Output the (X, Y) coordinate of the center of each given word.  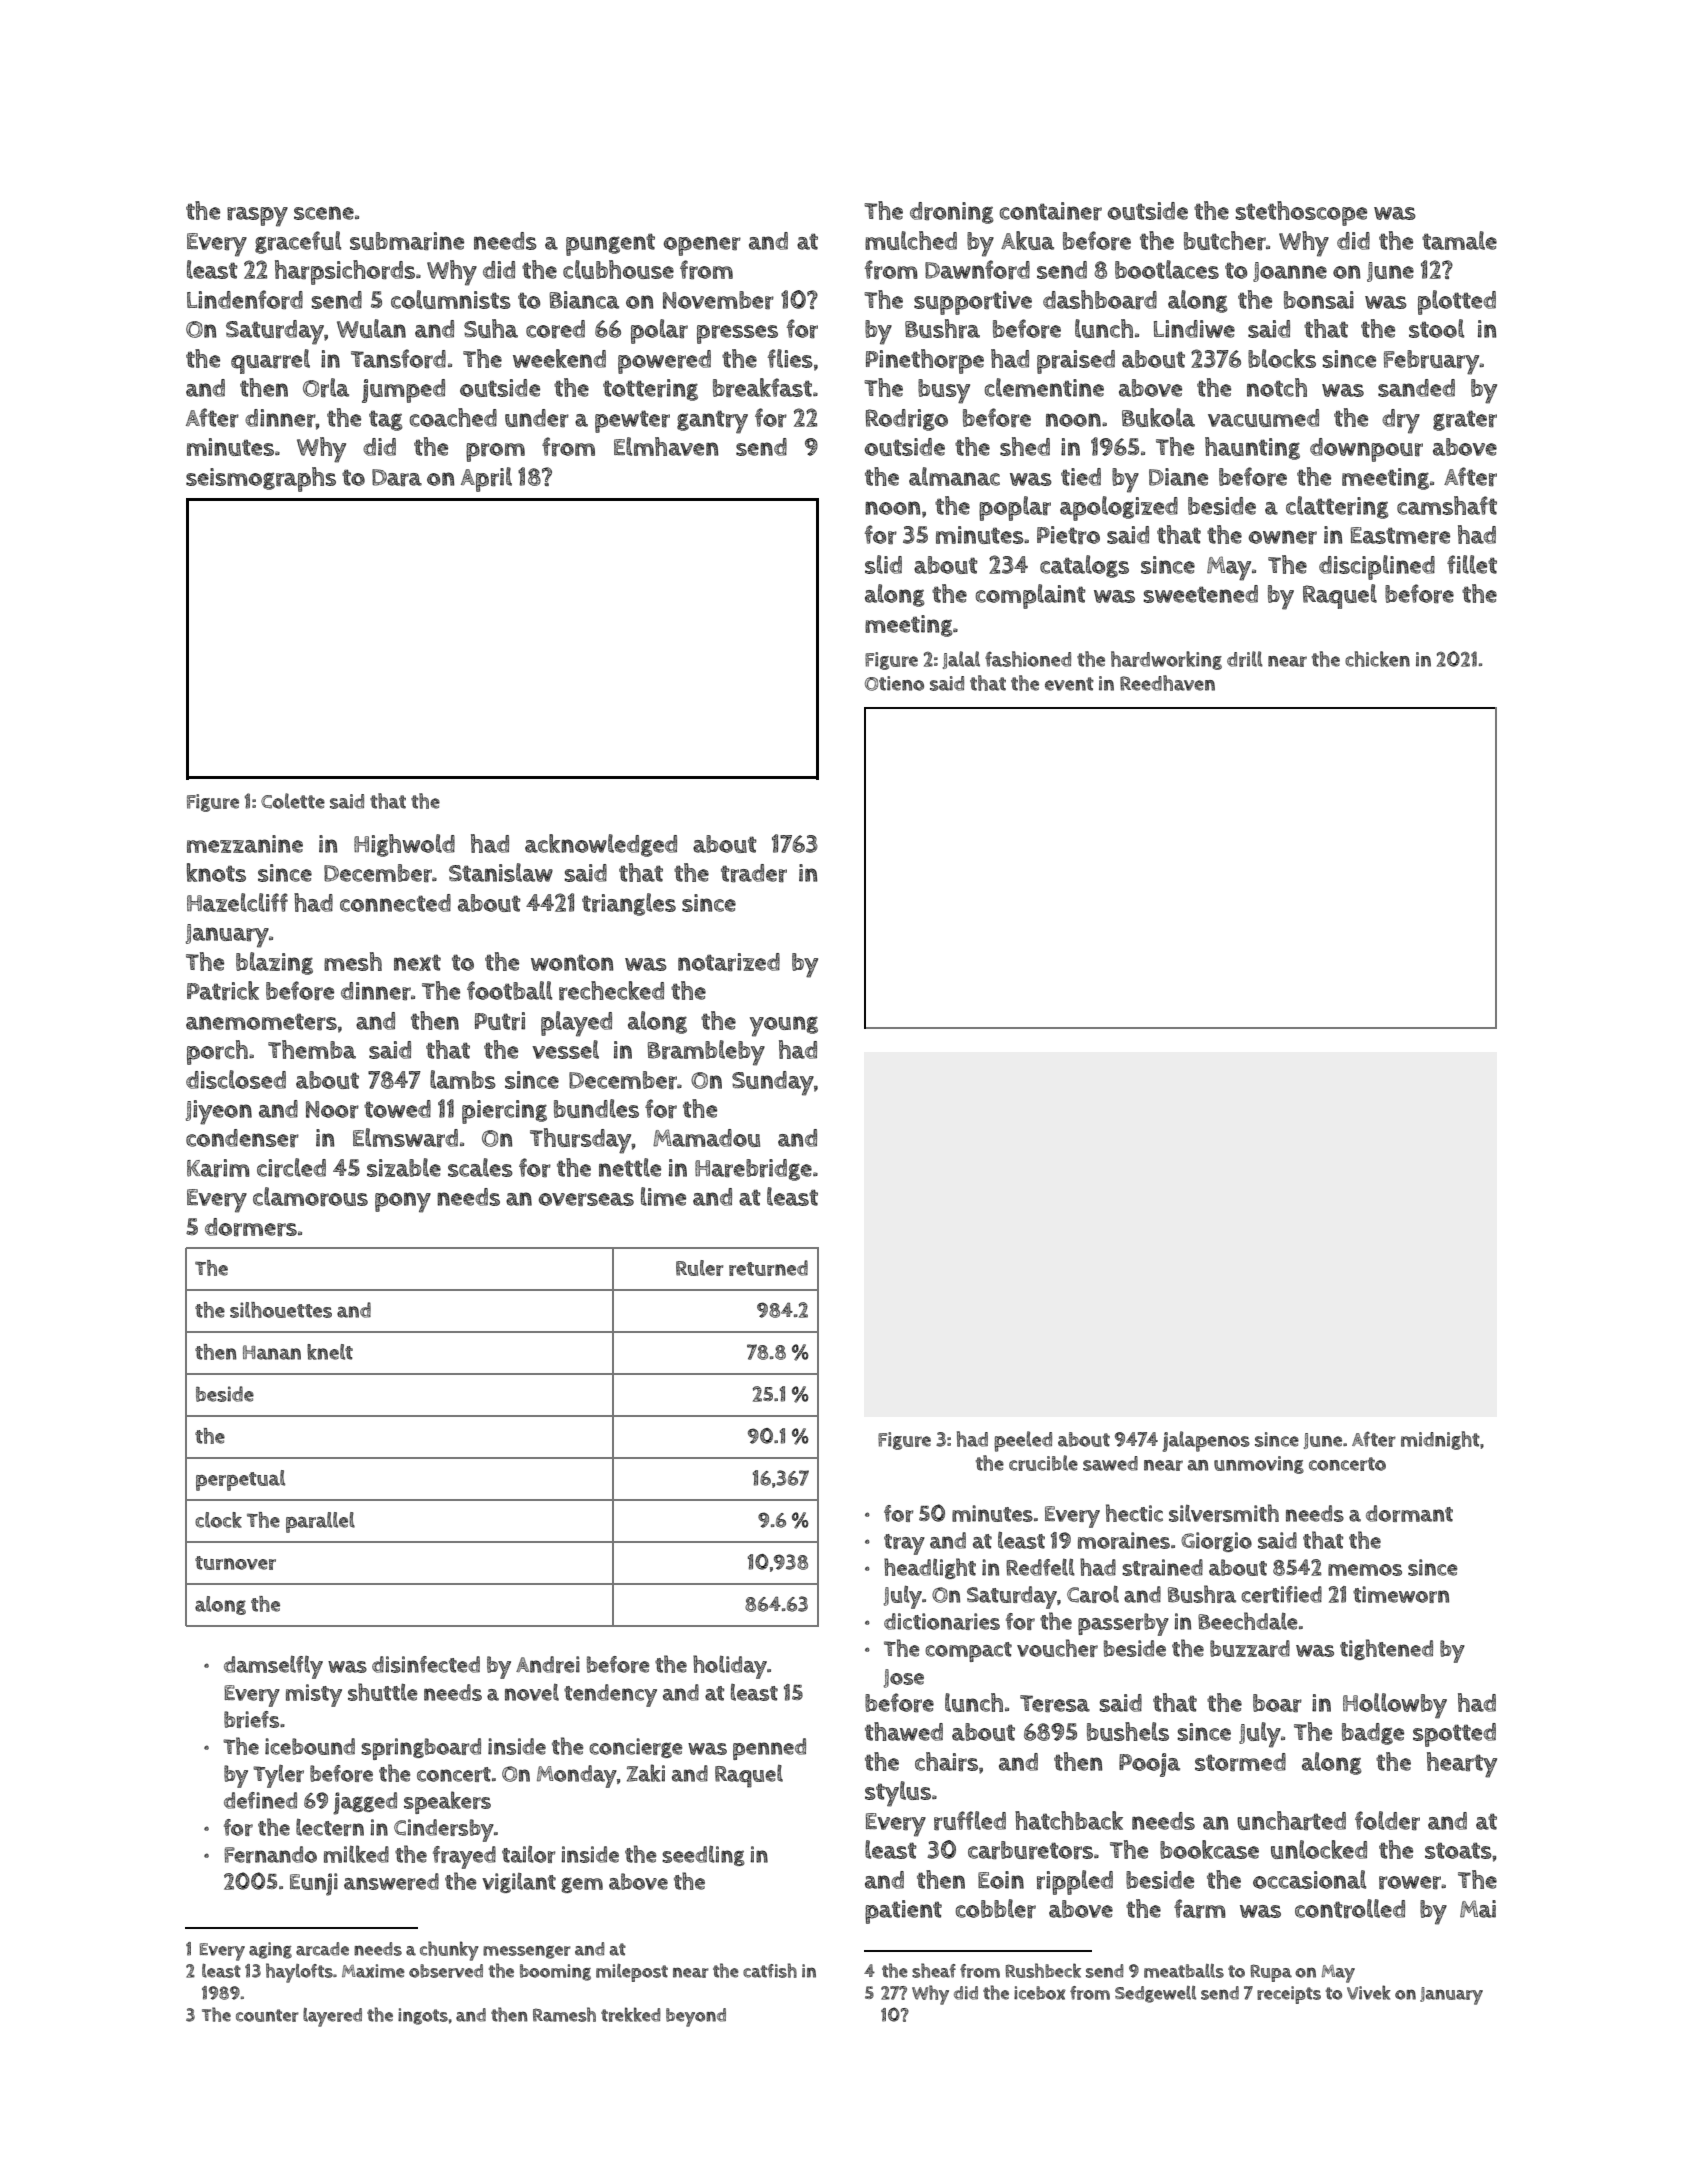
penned (769, 1749)
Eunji (314, 1884)
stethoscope (1301, 213)
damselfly (273, 1667)
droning (952, 213)
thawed (904, 1731)
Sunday (773, 1083)
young (784, 1026)
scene (324, 213)
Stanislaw (501, 872)
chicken (1377, 659)
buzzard (1250, 1648)
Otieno (894, 683)
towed (397, 1109)
